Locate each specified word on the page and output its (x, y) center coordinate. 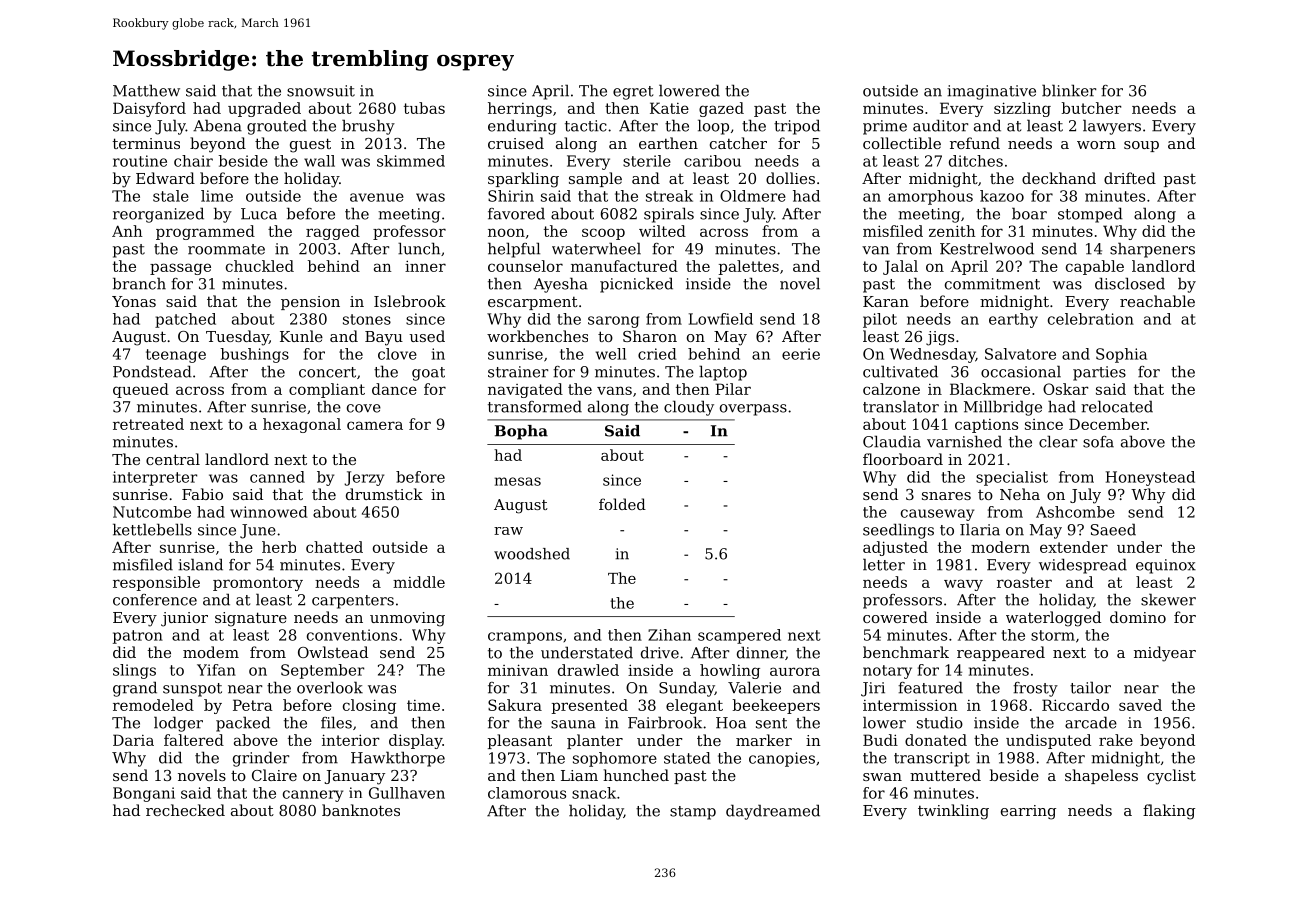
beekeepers (776, 706)
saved (1140, 705)
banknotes (361, 810)
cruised (516, 143)
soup (1141, 146)
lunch (419, 248)
